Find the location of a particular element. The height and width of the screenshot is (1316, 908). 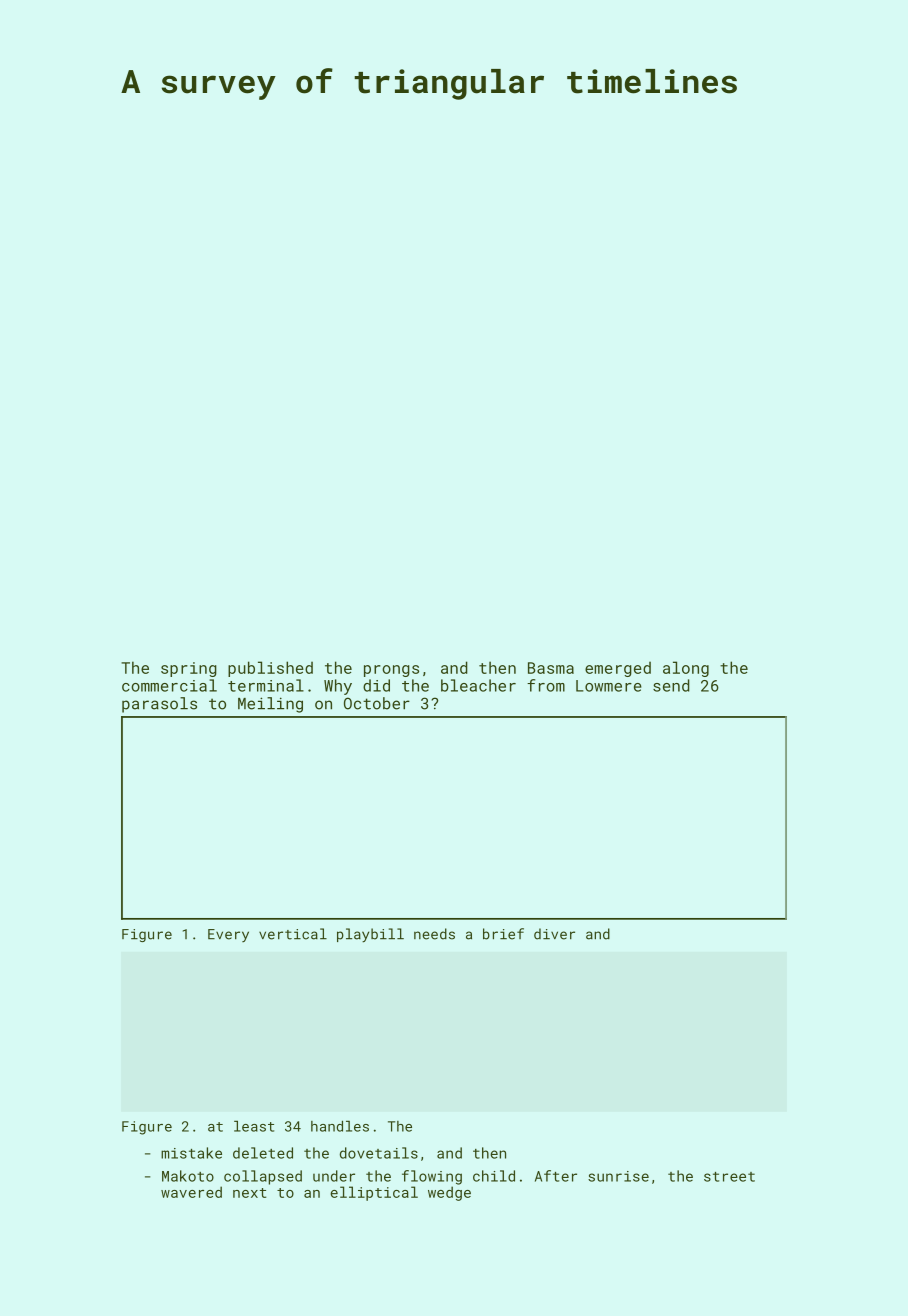

sunrise is located at coordinates (618, 1176).
